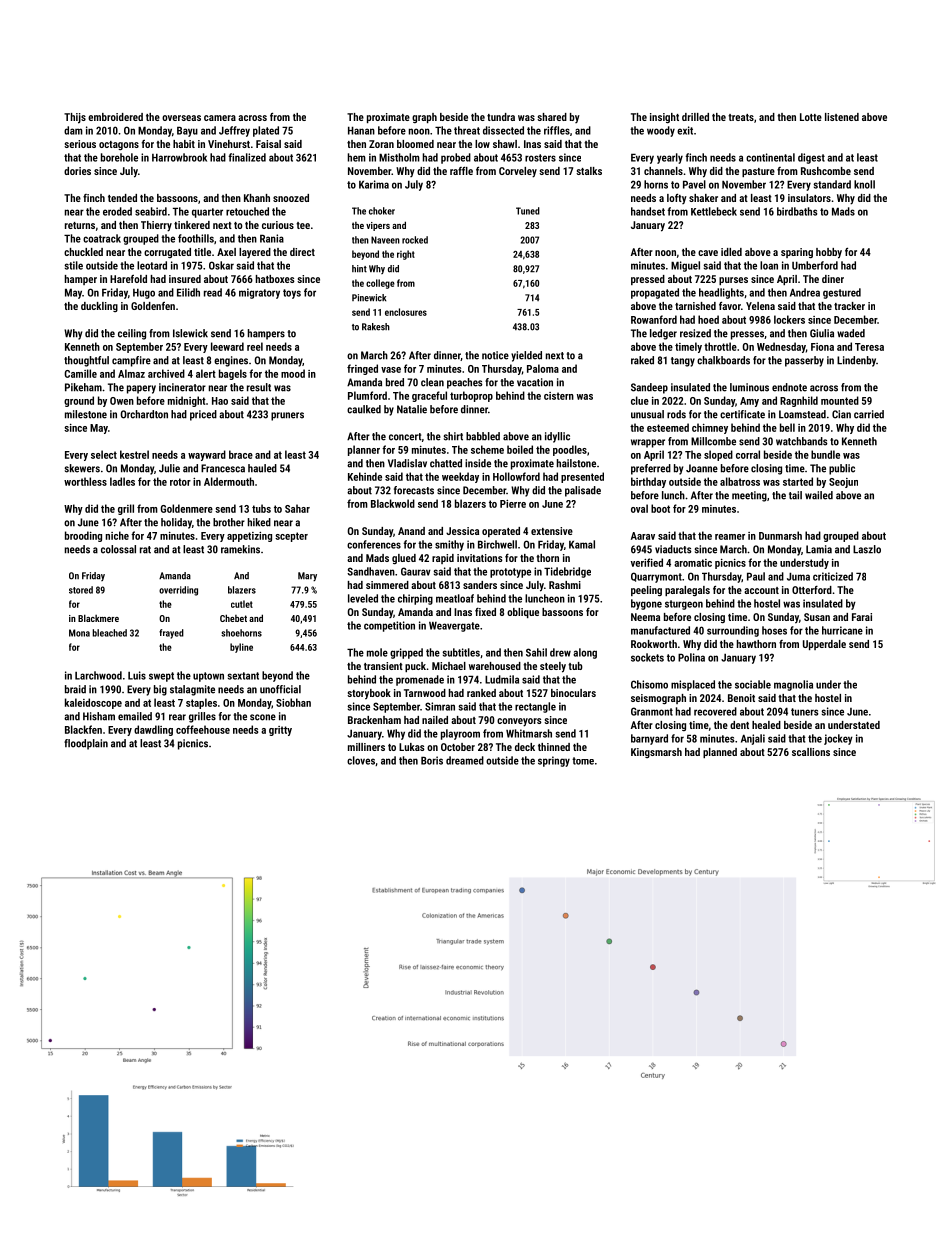 The image size is (952, 1233). What do you see at coordinates (374, 184) in the screenshot?
I see `Karima` at bounding box center [374, 184].
